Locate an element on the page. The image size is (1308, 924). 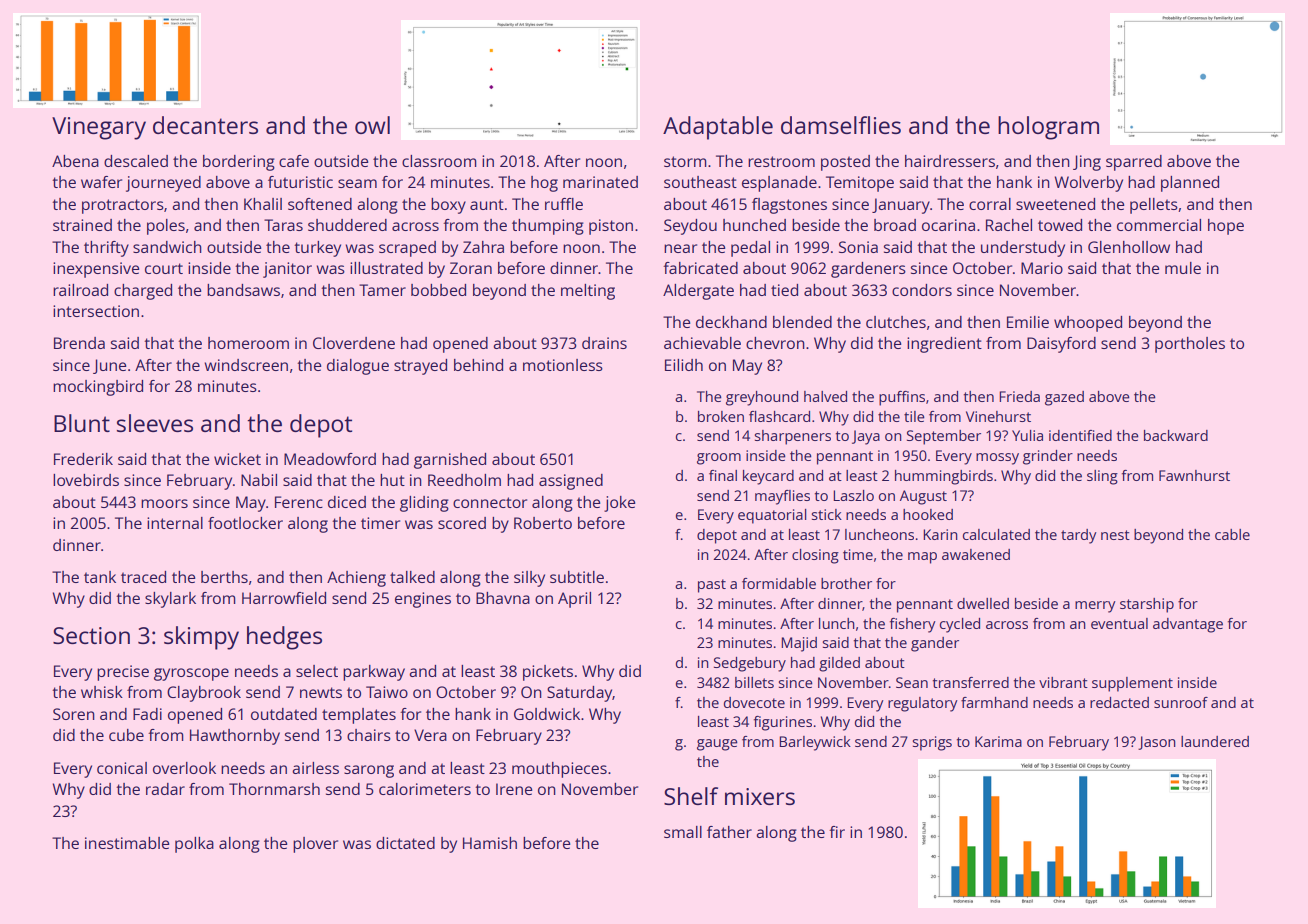
greyhound is located at coordinates (762, 398).
